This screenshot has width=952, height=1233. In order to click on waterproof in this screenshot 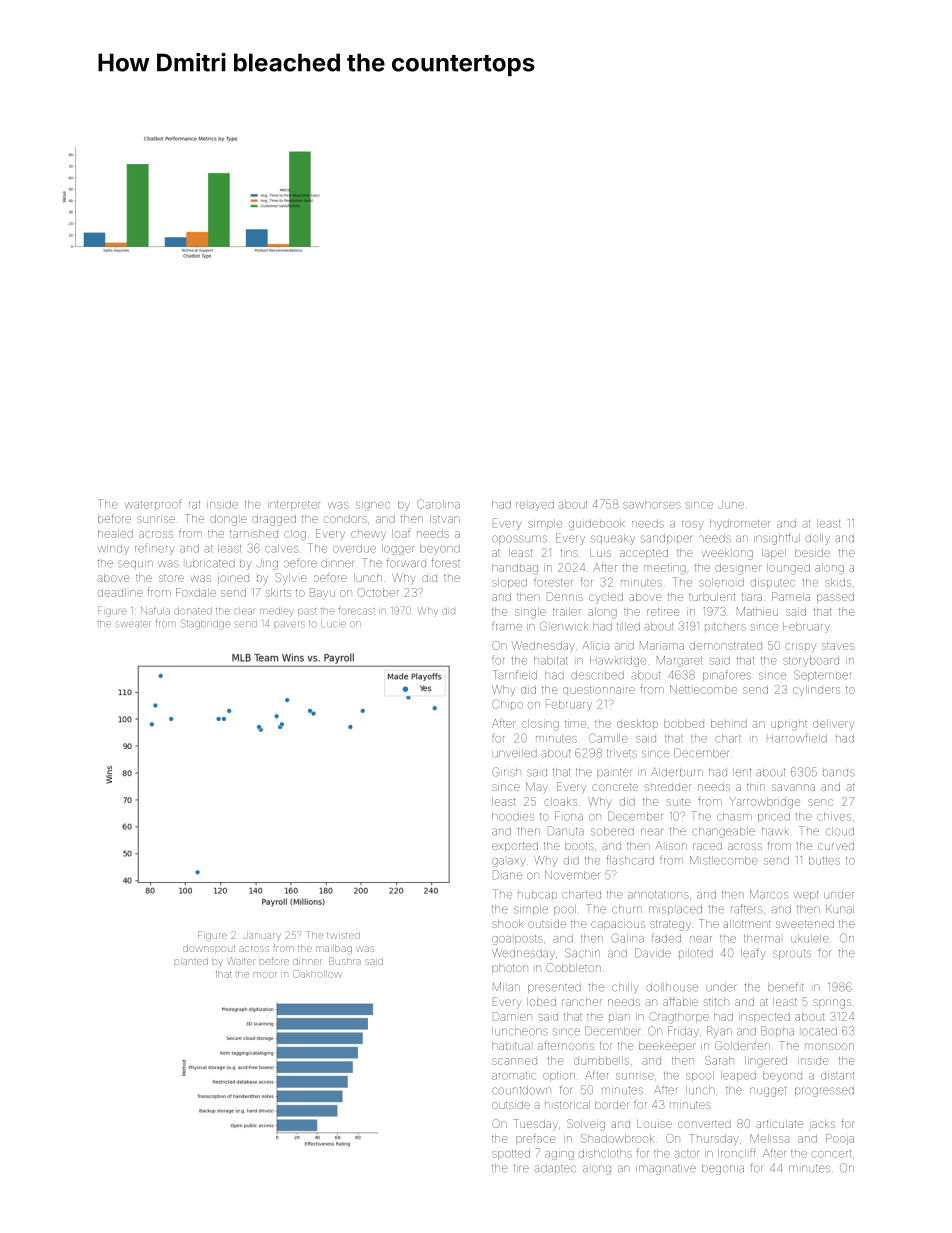, I will do `click(153, 504)`.
